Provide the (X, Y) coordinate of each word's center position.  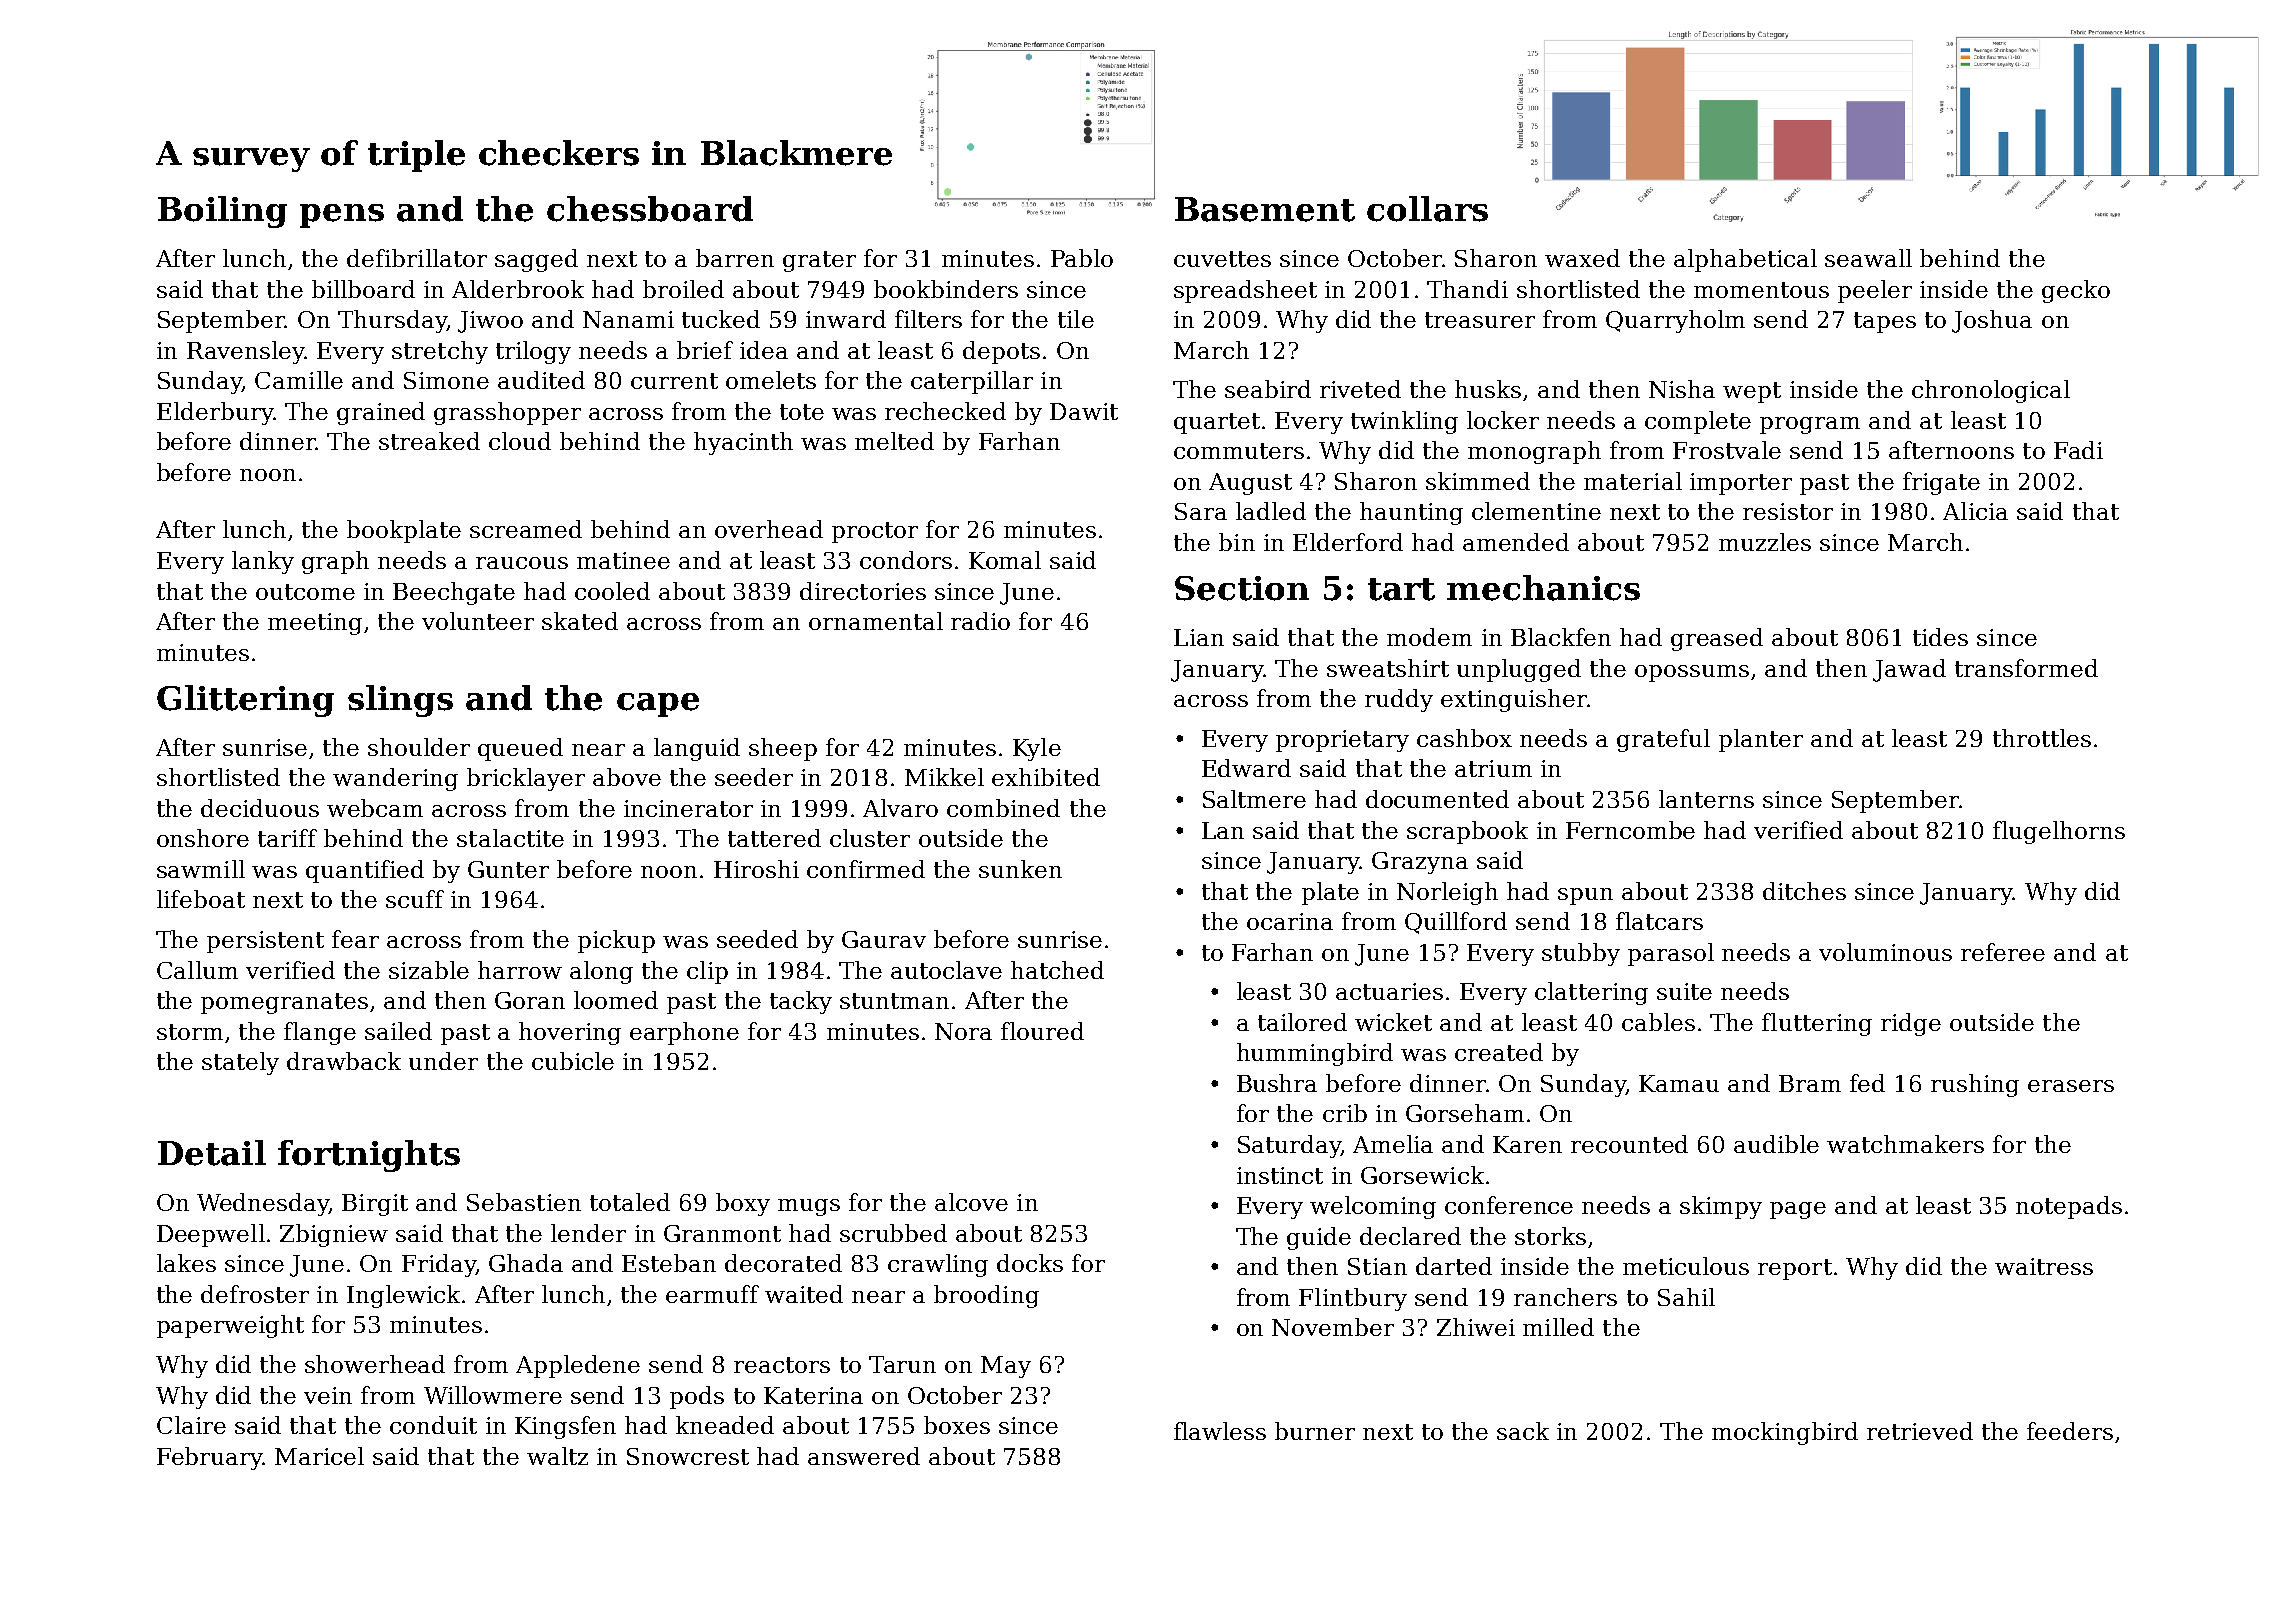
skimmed (1478, 481)
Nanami (628, 319)
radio (980, 621)
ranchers (1565, 1297)
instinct (1280, 1175)
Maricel (319, 1456)
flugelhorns (2059, 832)
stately (240, 1063)
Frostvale (1727, 450)
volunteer (478, 621)
